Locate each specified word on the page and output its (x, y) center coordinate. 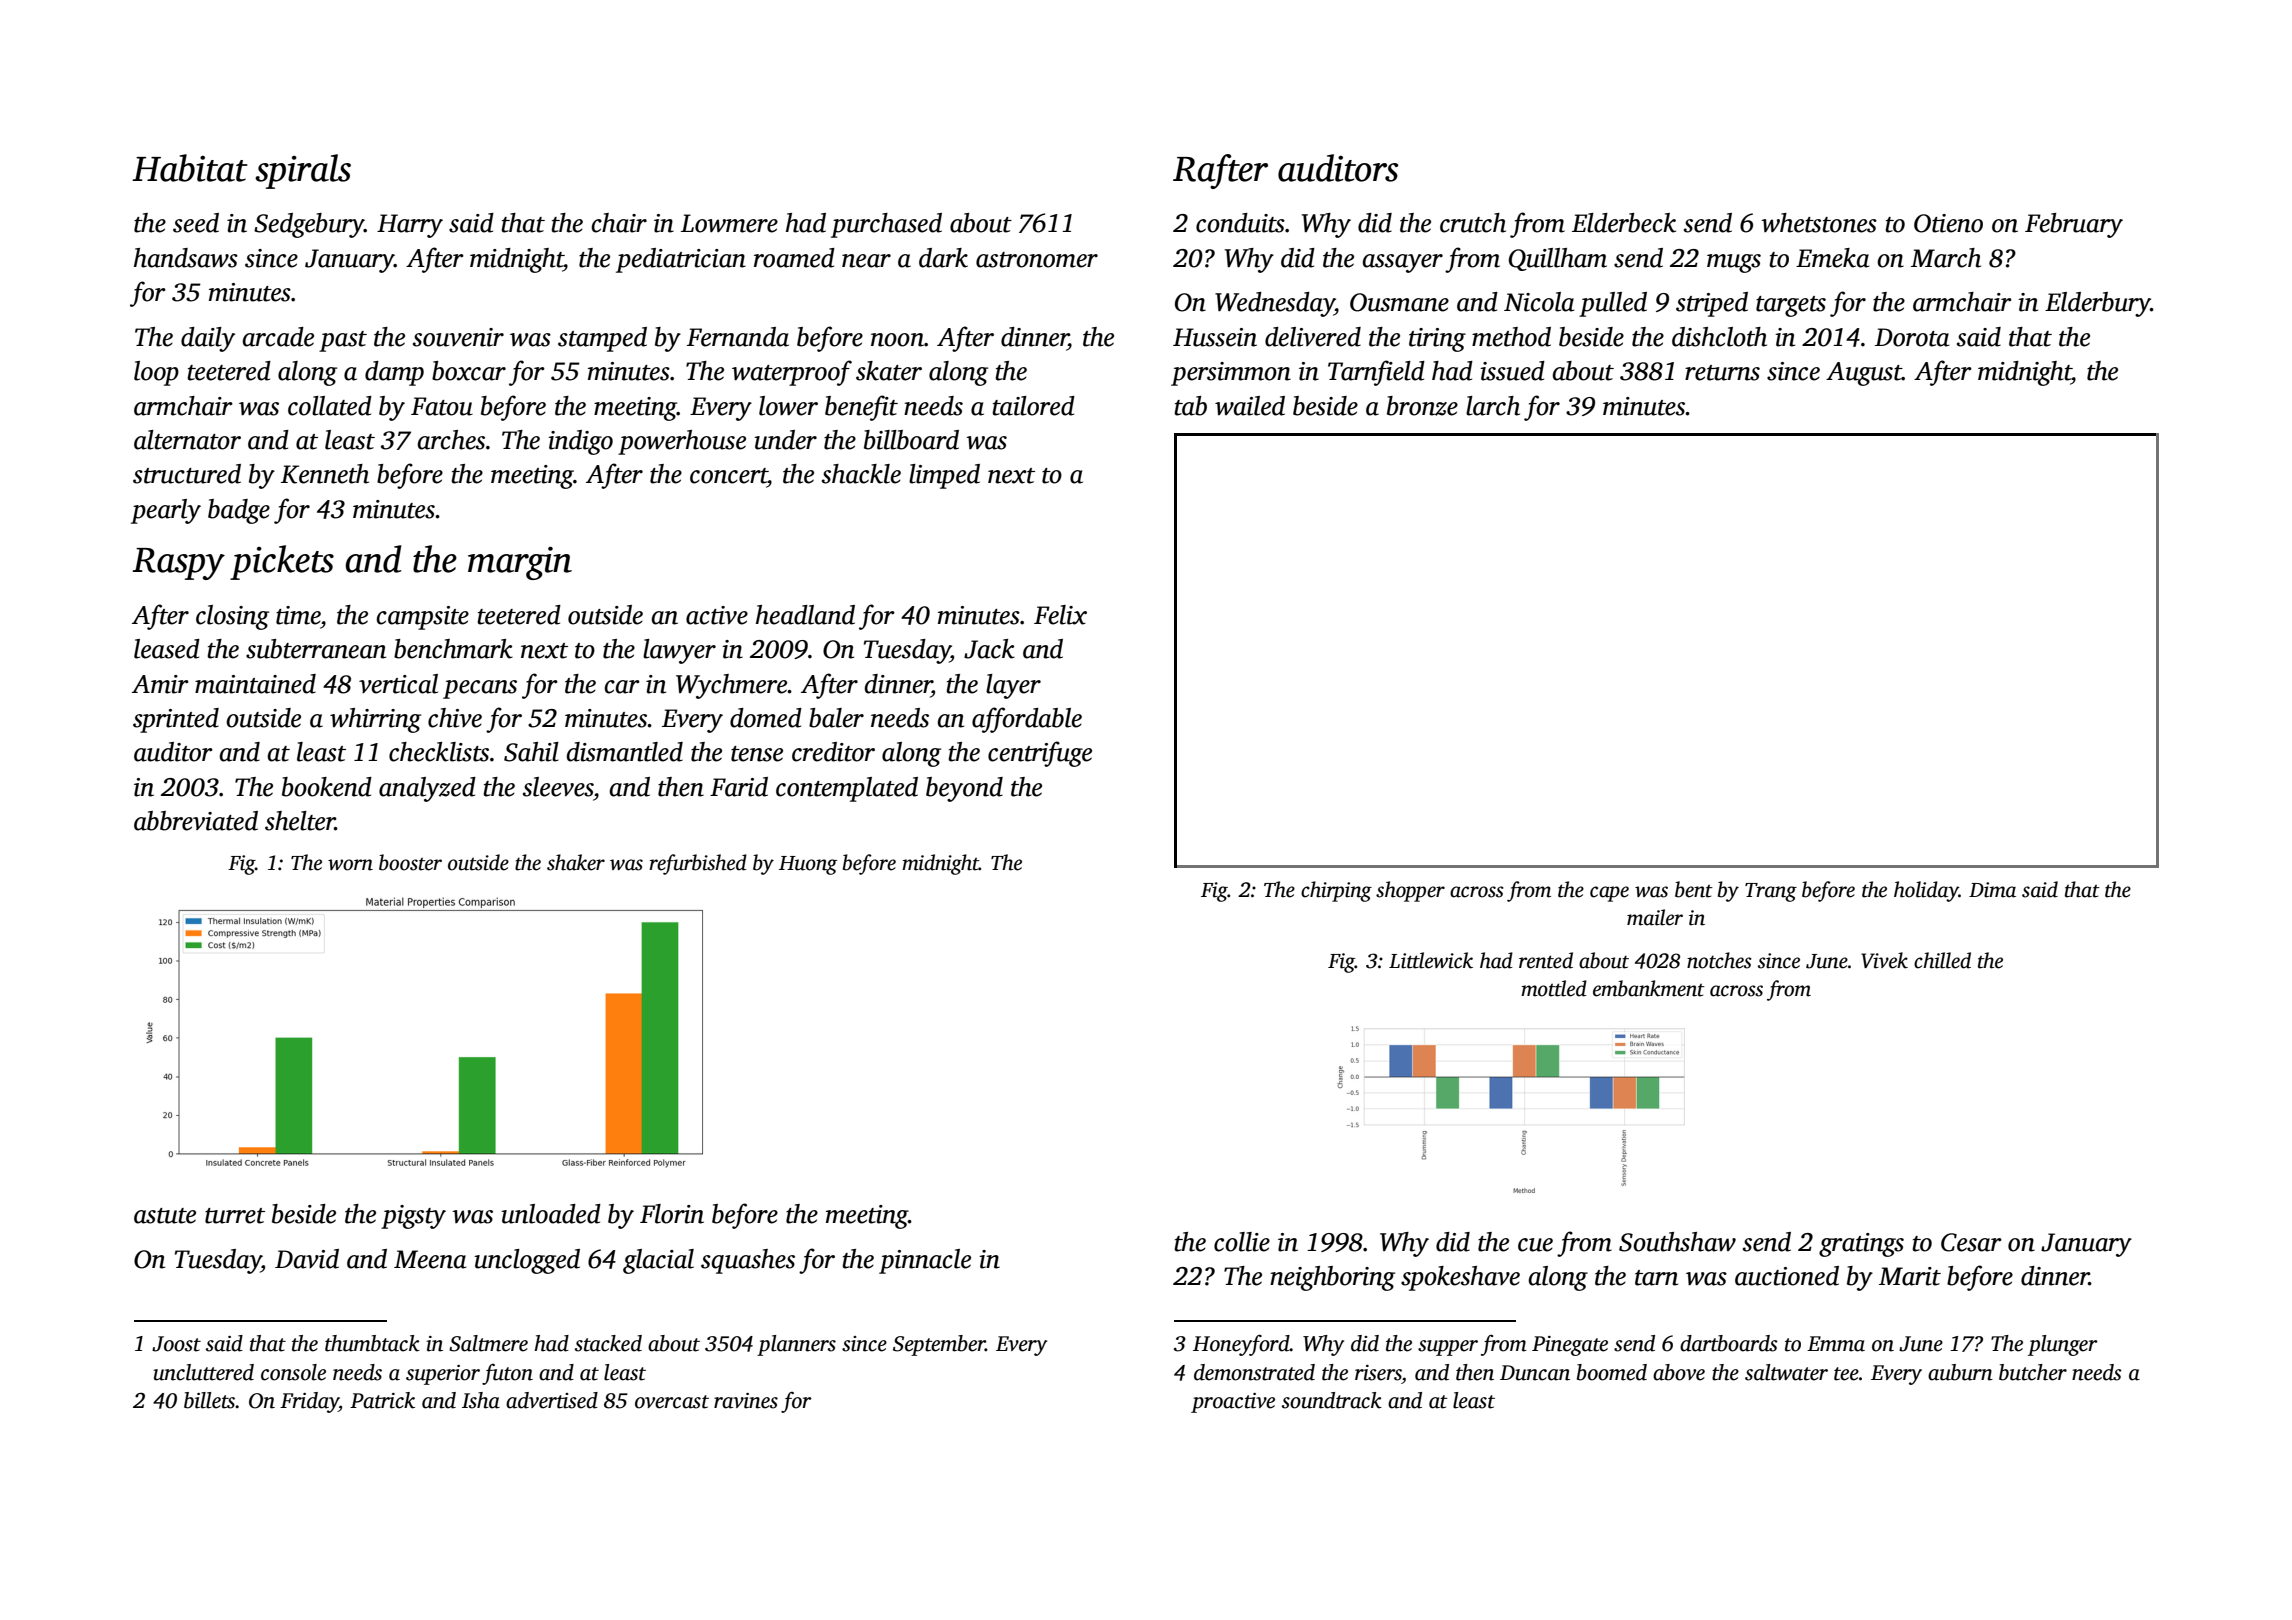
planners (796, 1345)
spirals (303, 171)
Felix (1060, 615)
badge (239, 511)
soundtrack (1332, 1400)
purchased (886, 225)
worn (350, 865)
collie (1242, 1242)
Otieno (1948, 223)
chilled (1942, 960)
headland (805, 615)
